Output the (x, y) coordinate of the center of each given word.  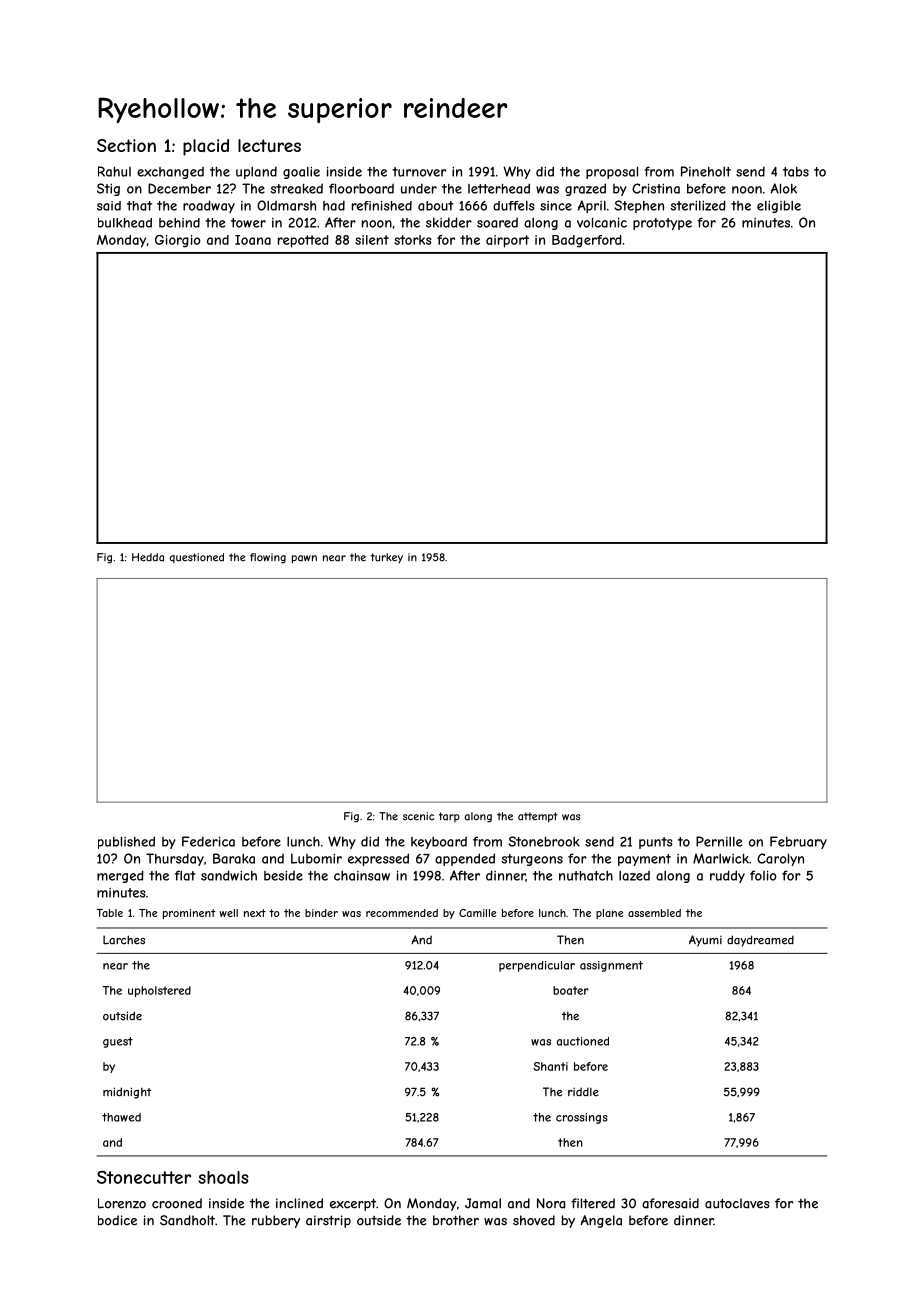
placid (206, 147)
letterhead (499, 188)
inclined (299, 1203)
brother (456, 1220)
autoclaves (737, 1203)
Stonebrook (544, 841)
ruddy (727, 876)
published (126, 842)
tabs (796, 172)
